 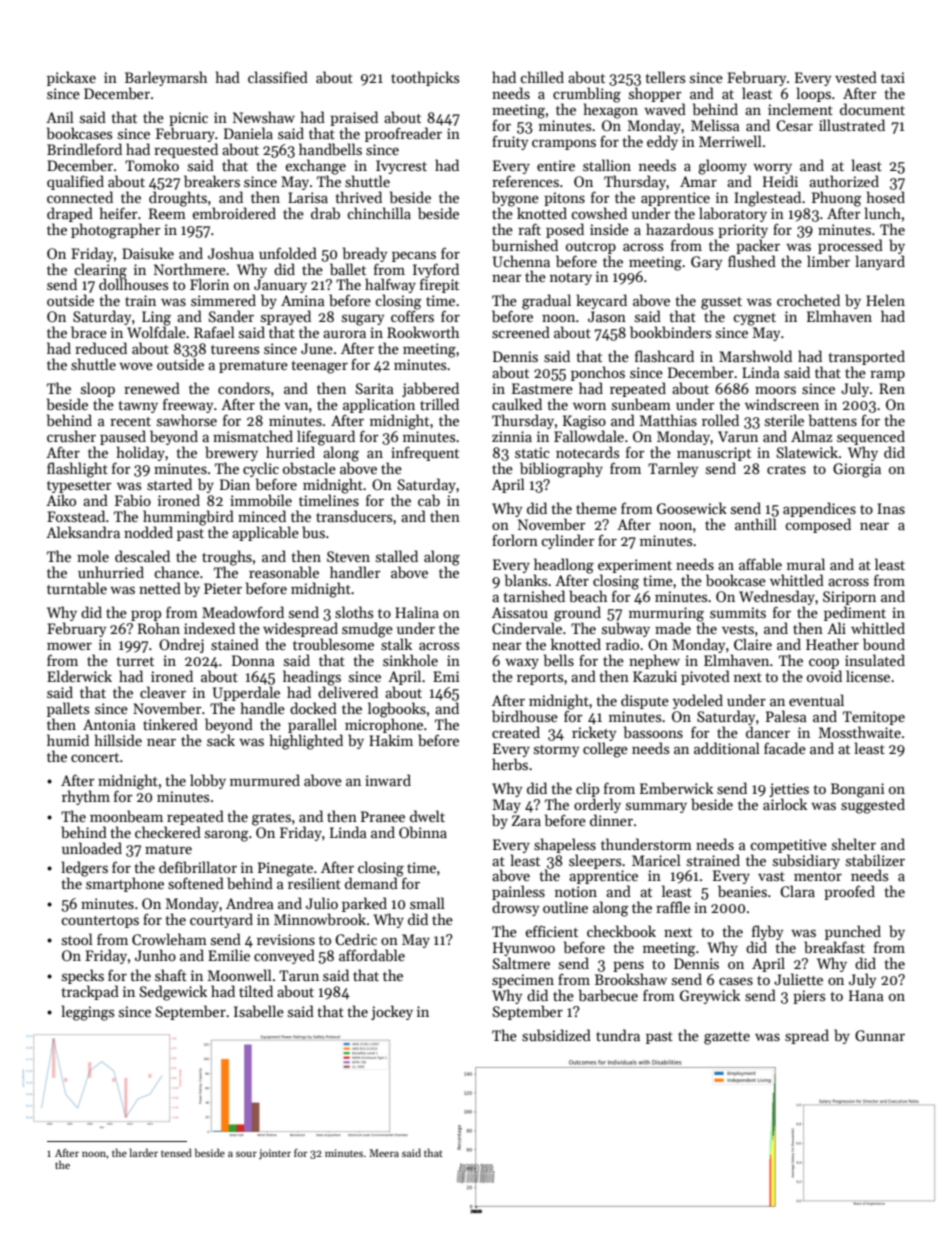 I want to click on tensed, so click(x=176, y=1152).
